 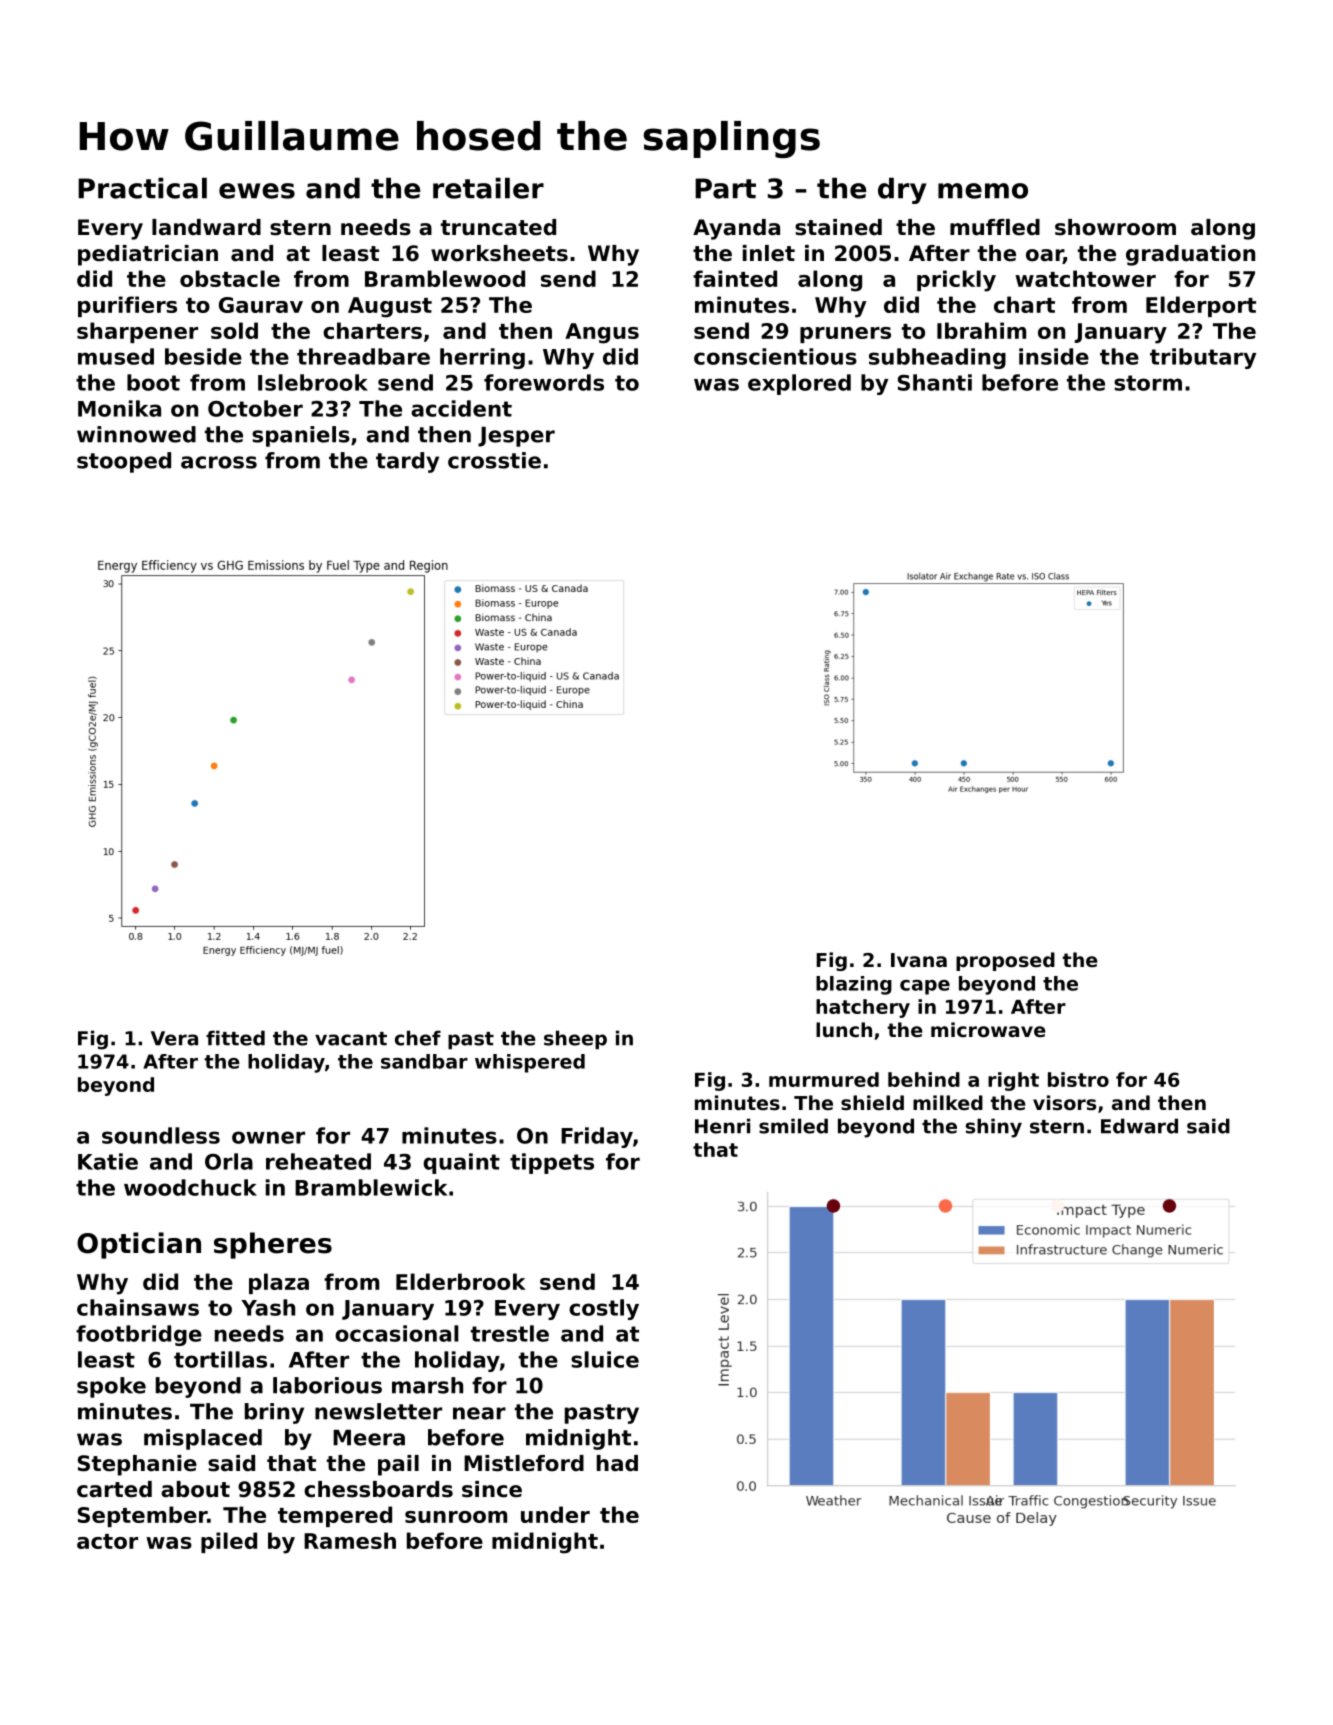 I want to click on Orla, so click(x=229, y=1161).
